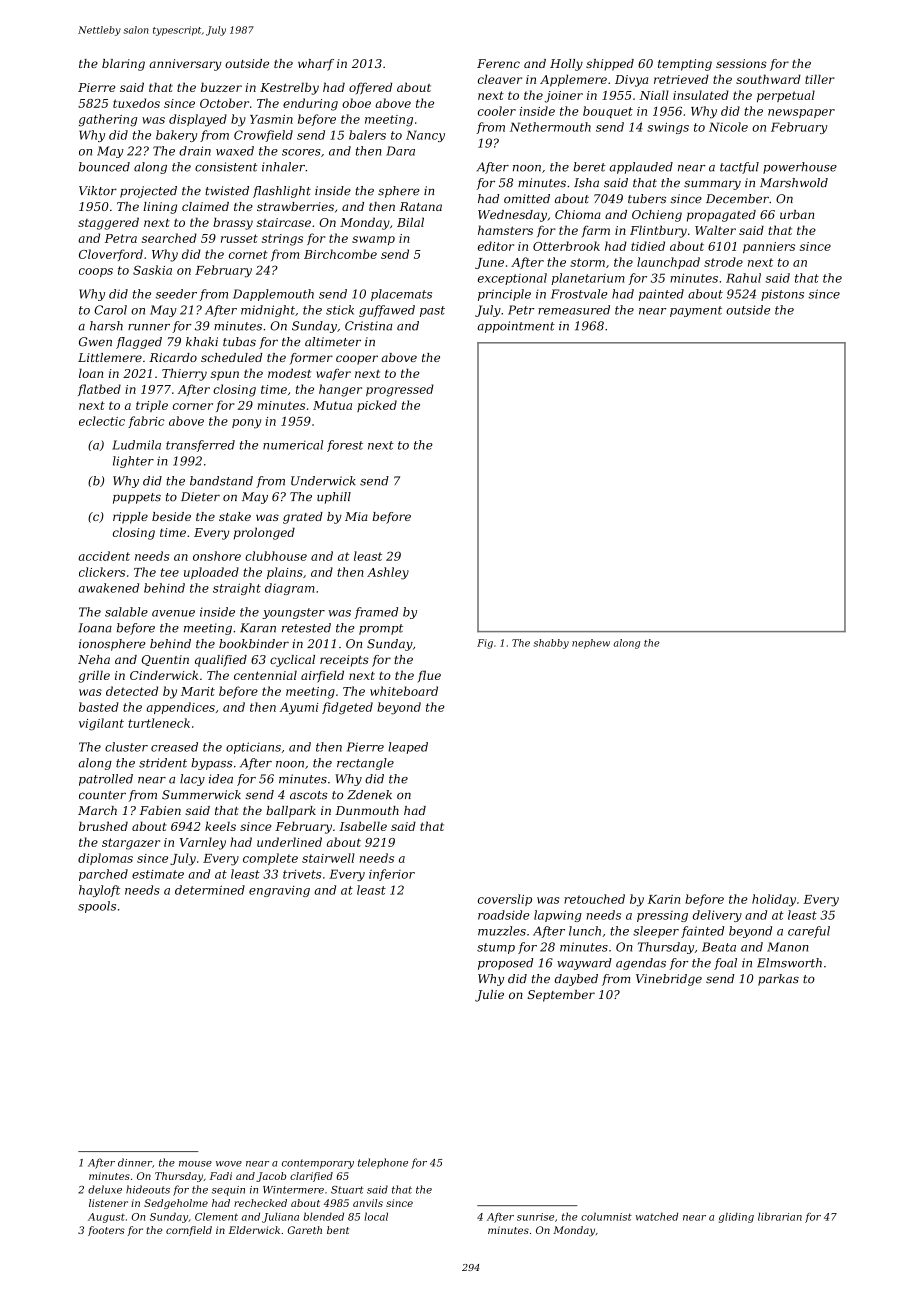  I want to click on powerhouse, so click(800, 168).
